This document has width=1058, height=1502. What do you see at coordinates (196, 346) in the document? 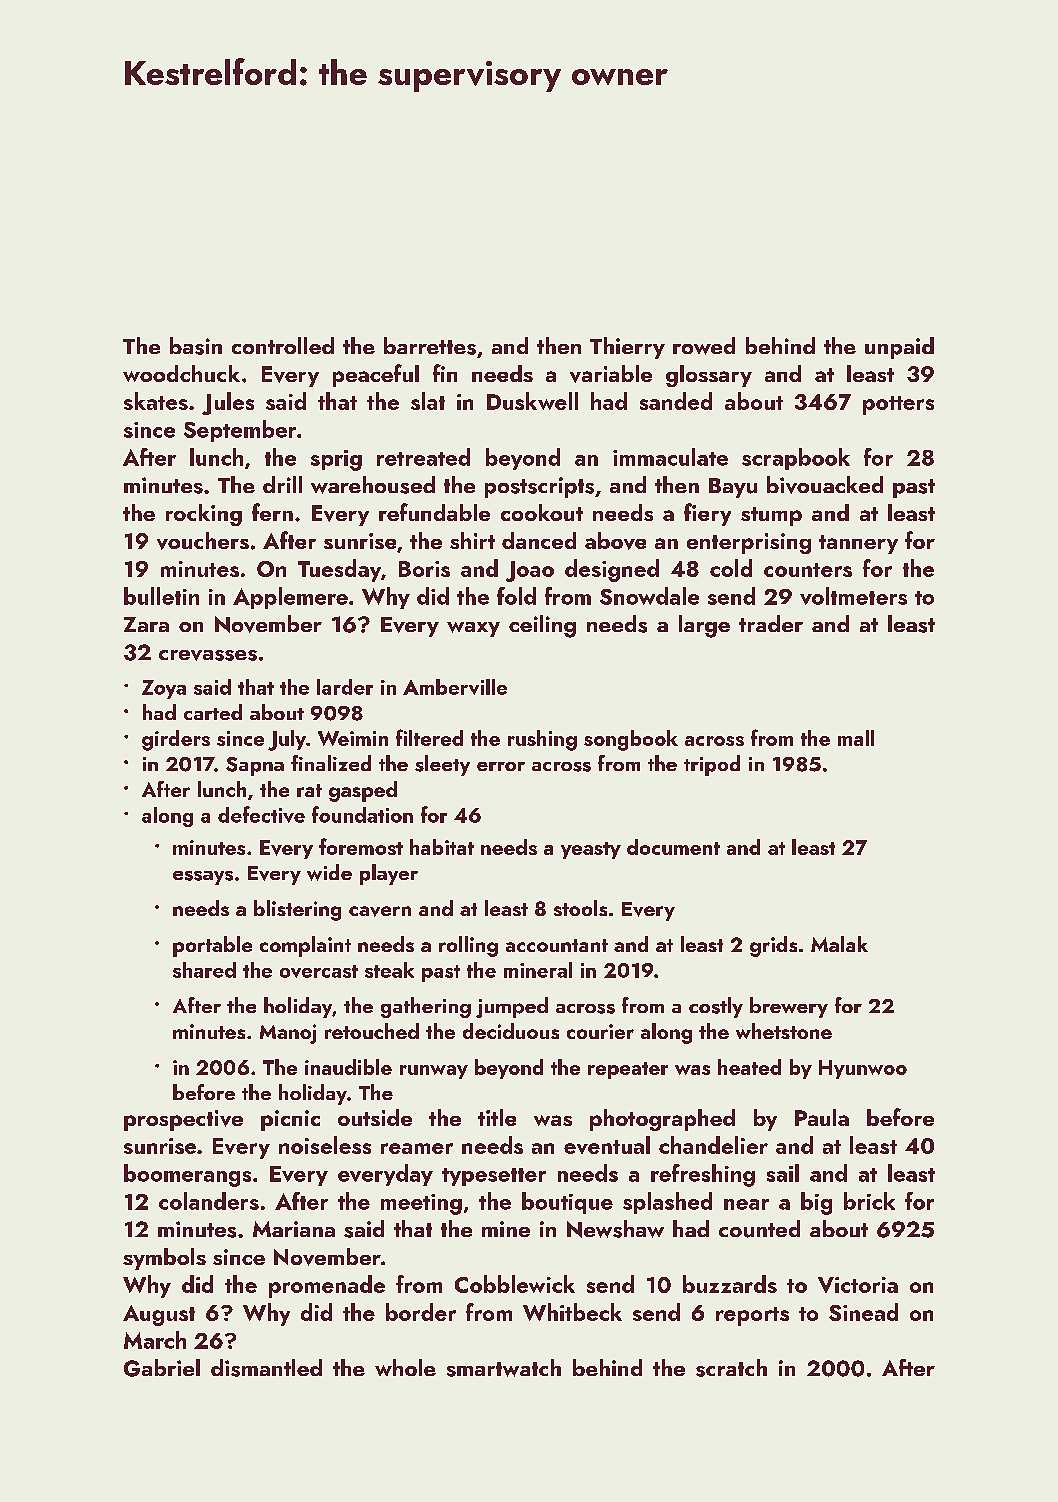
I see `basin` at bounding box center [196, 346].
